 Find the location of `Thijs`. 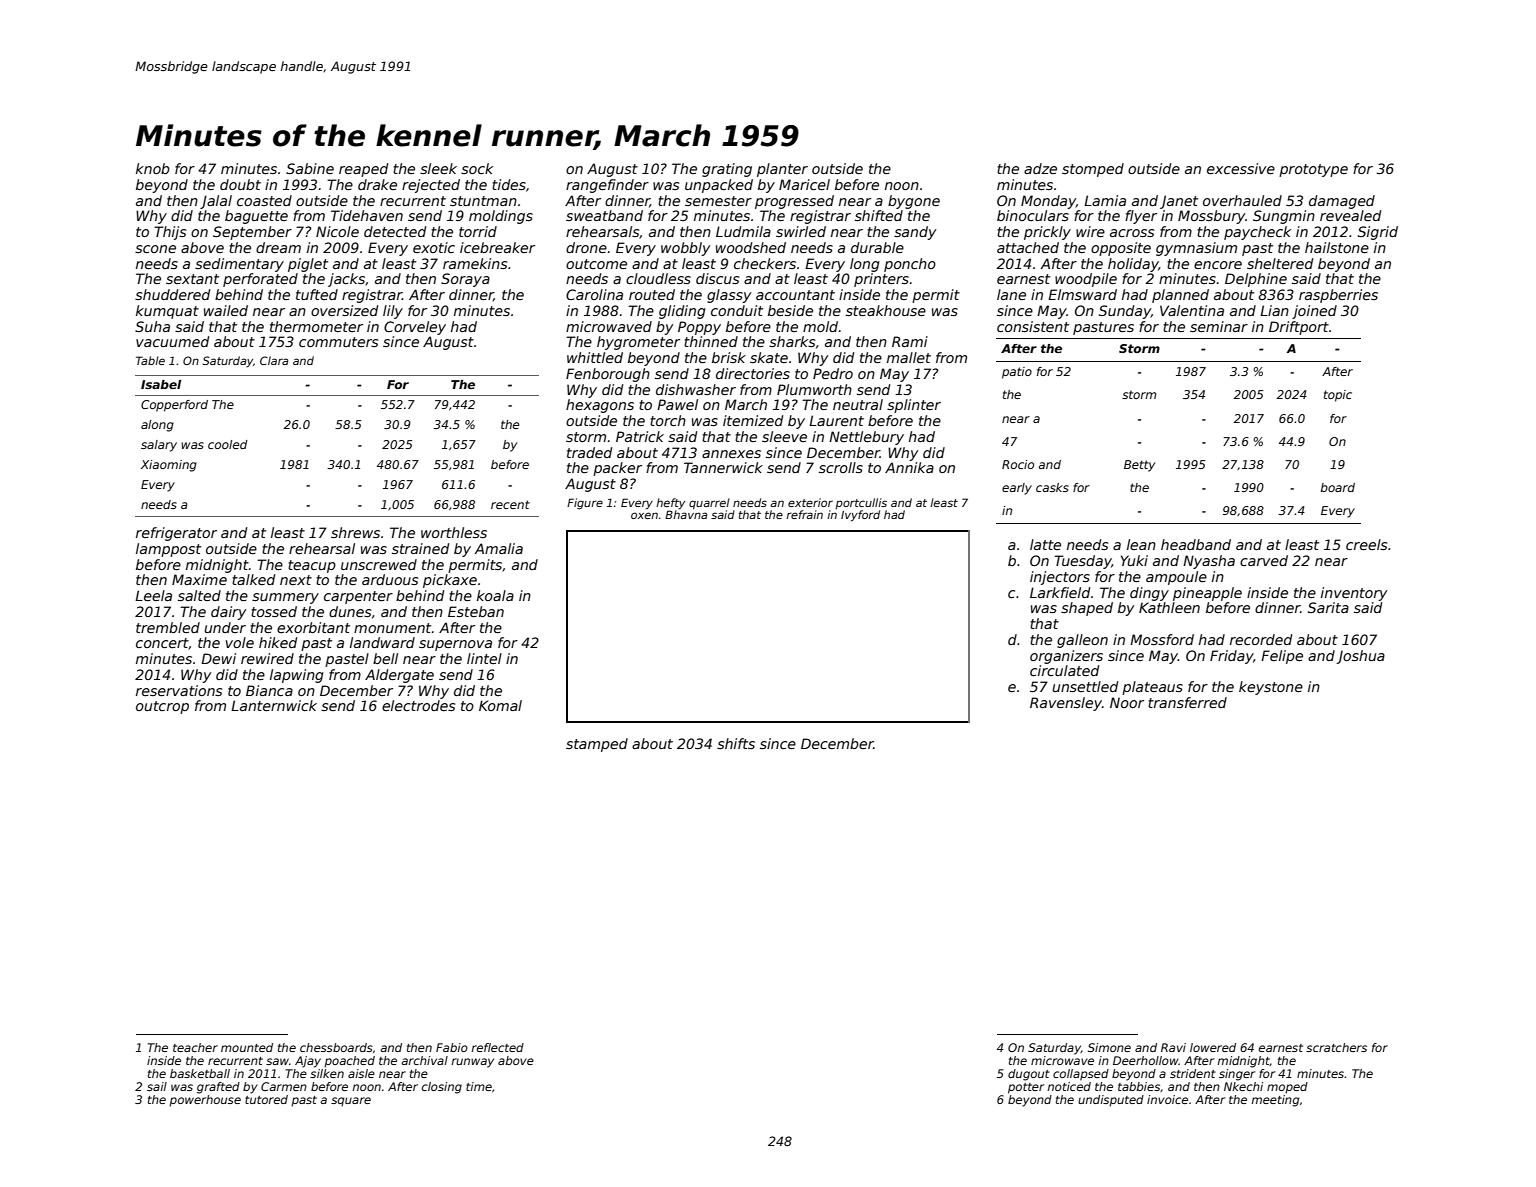

Thijs is located at coordinates (170, 233).
